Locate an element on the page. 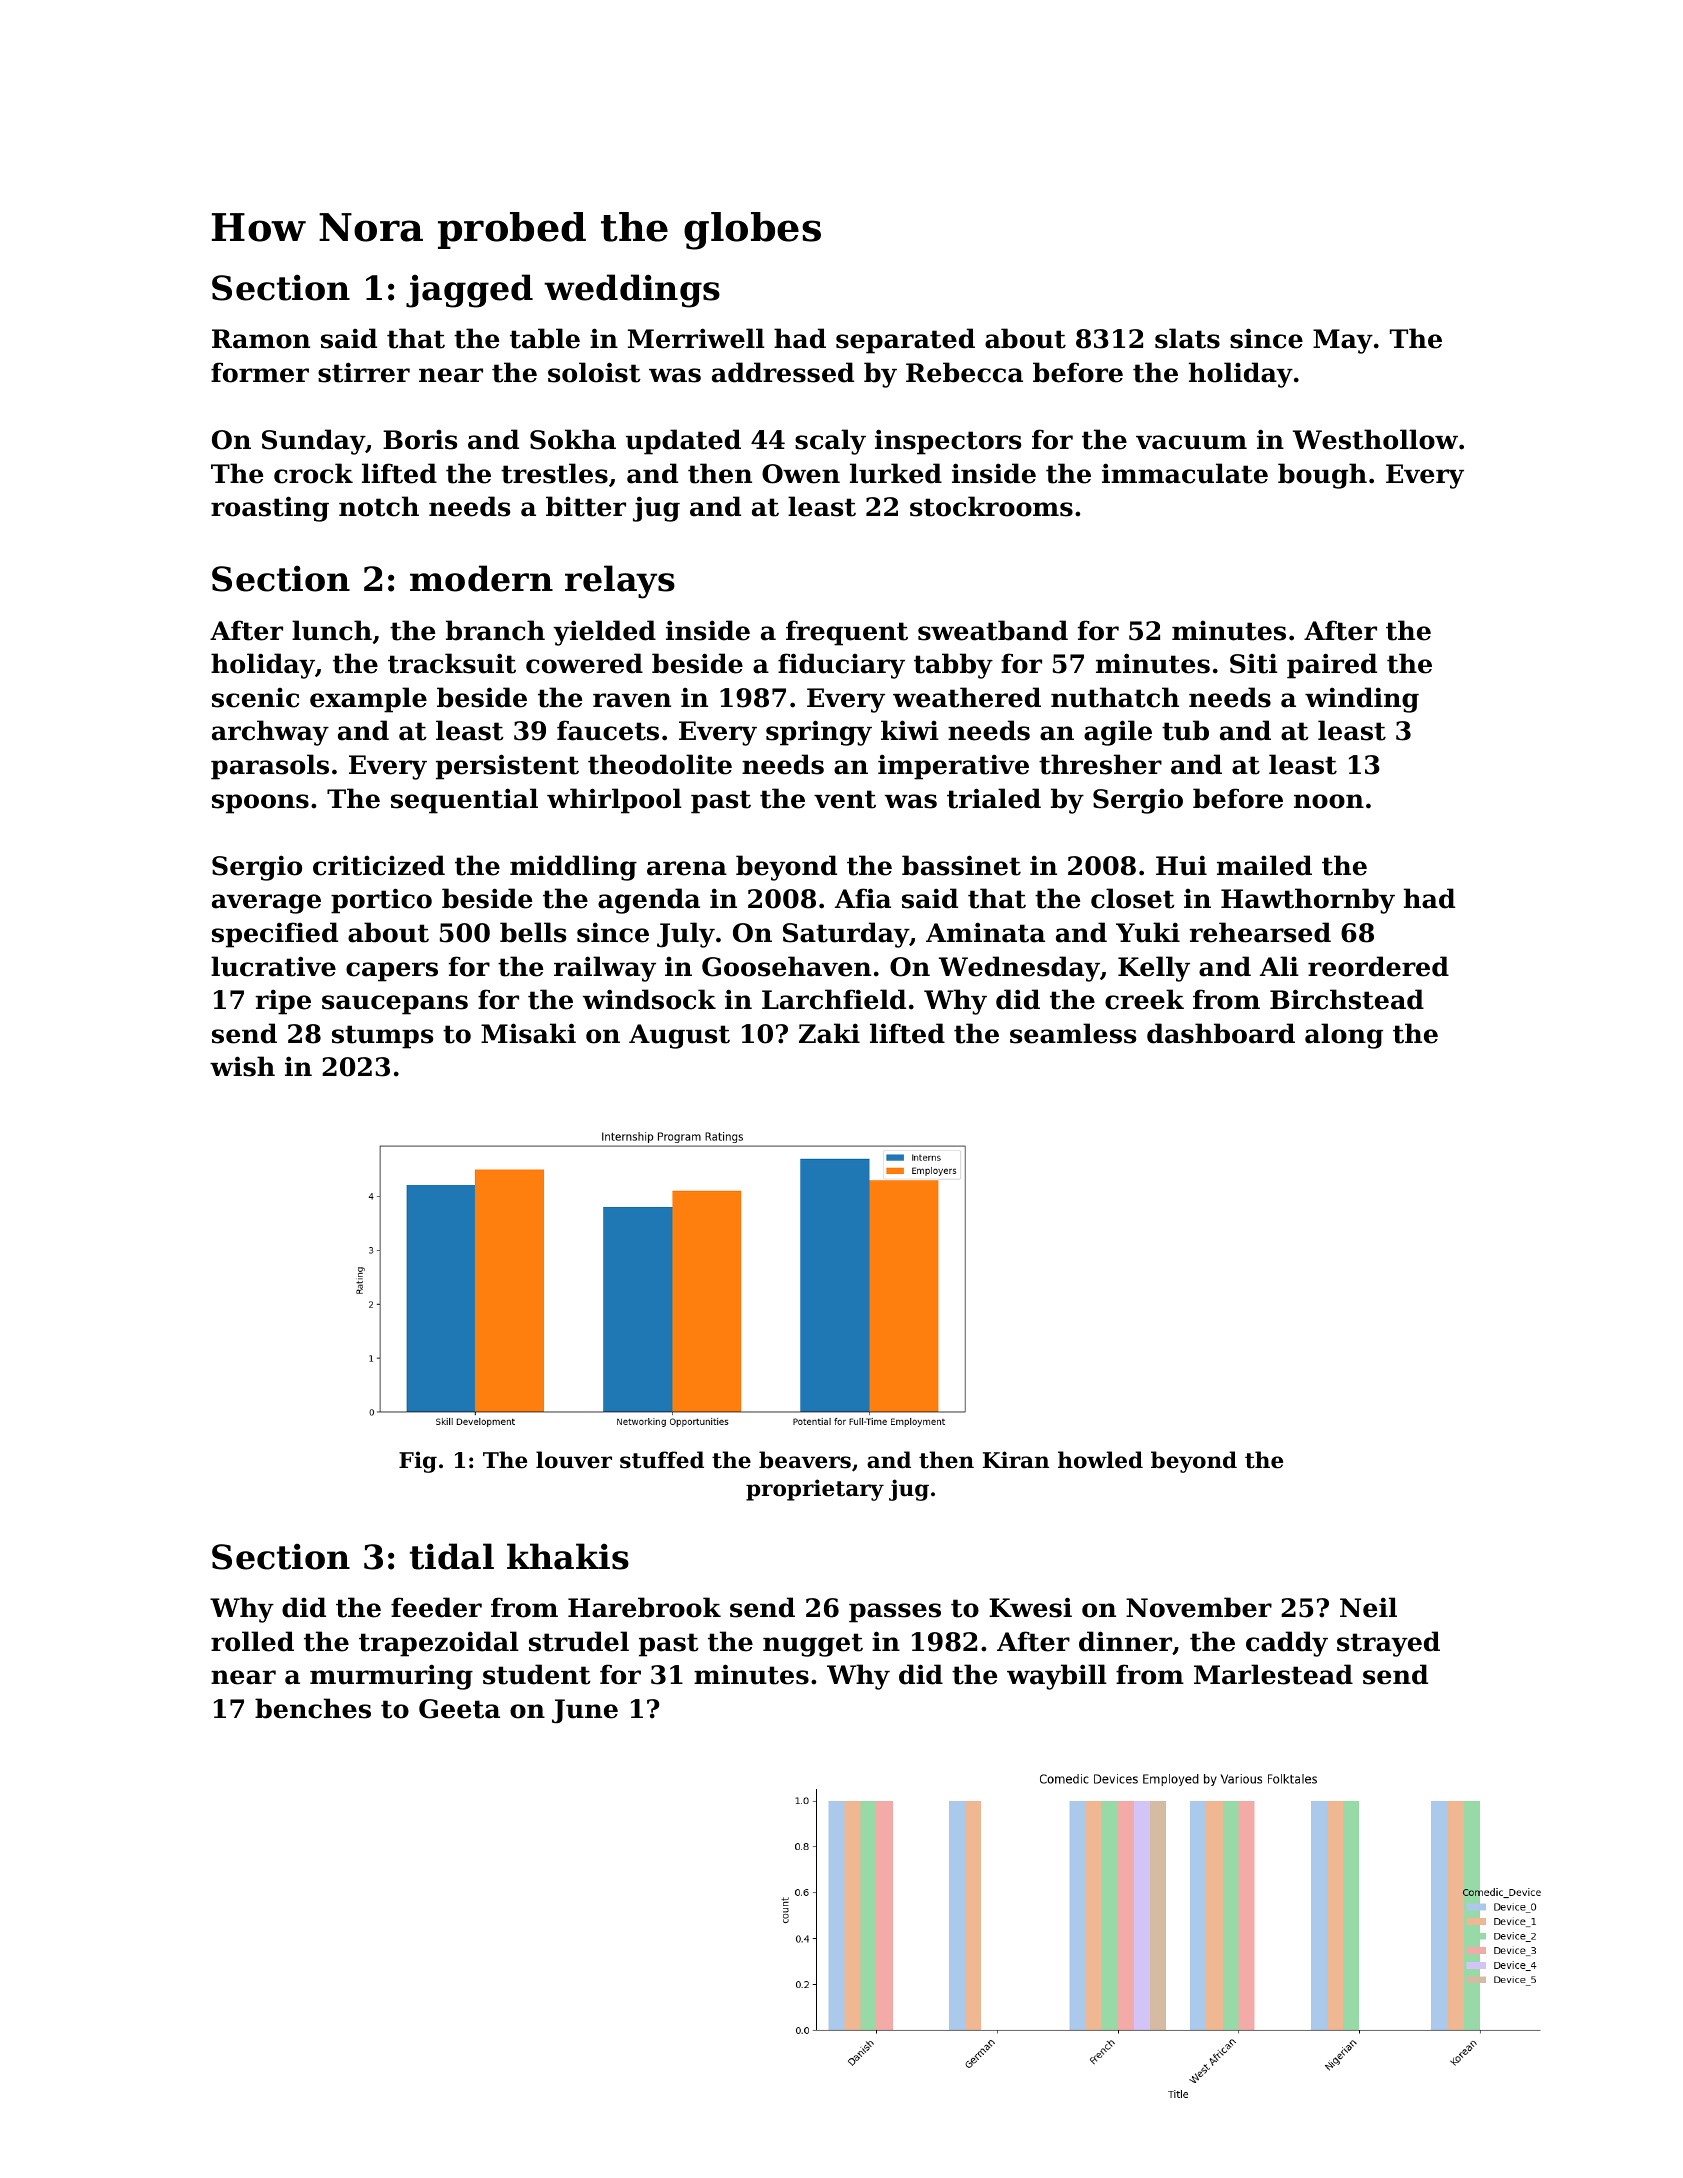 This document has width=1683, height=2178. beavers is located at coordinates (805, 1460).
